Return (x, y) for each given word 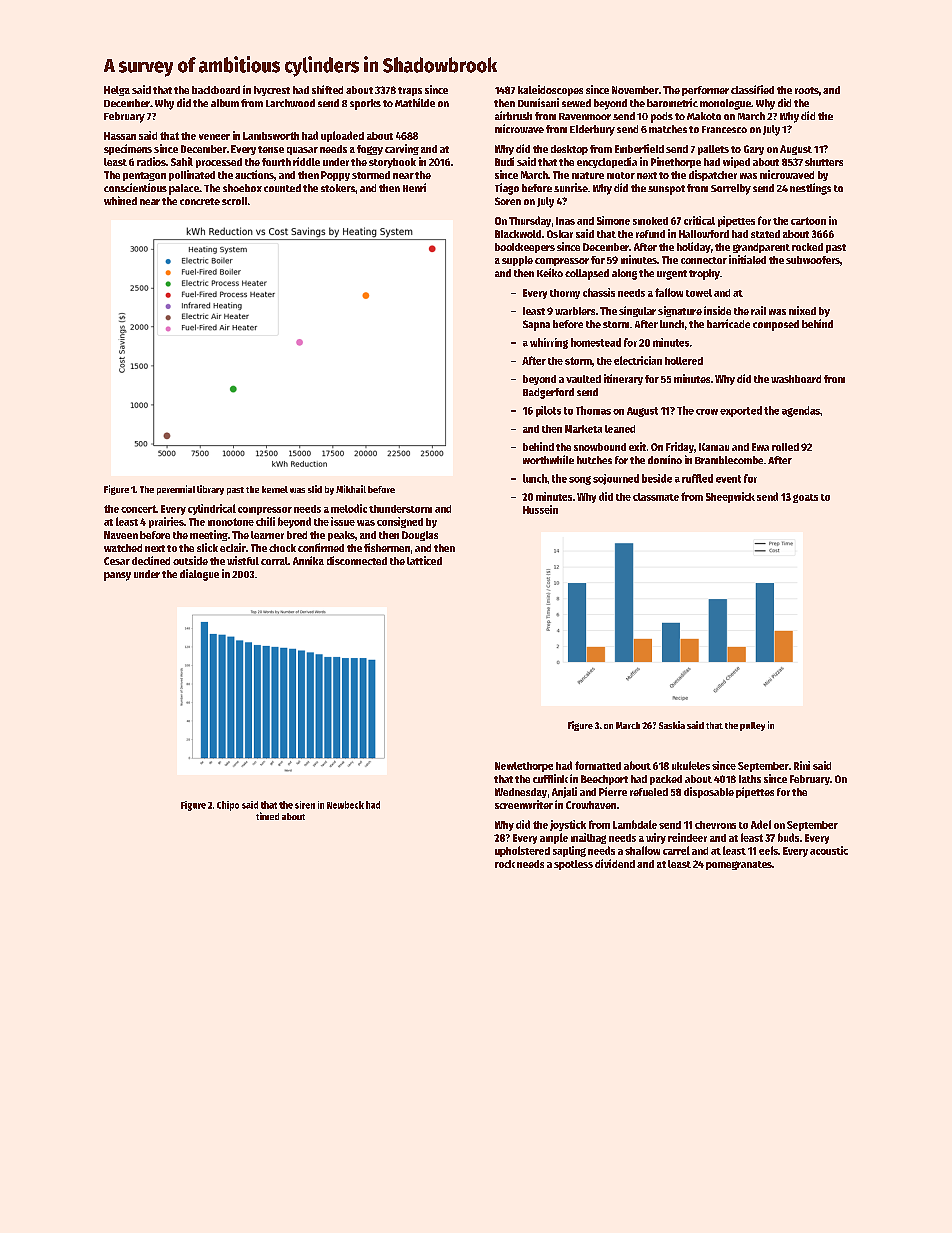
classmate (656, 497)
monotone (231, 522)
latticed (424, 560)
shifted (327, 89)
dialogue (199, 575)
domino (665, 459)
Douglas (420, 536)
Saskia (672, 725)
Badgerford (548, 393)
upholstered (522, 851)
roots (807, 90)
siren (305, 805)
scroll (234, 201)
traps (410, 91)
